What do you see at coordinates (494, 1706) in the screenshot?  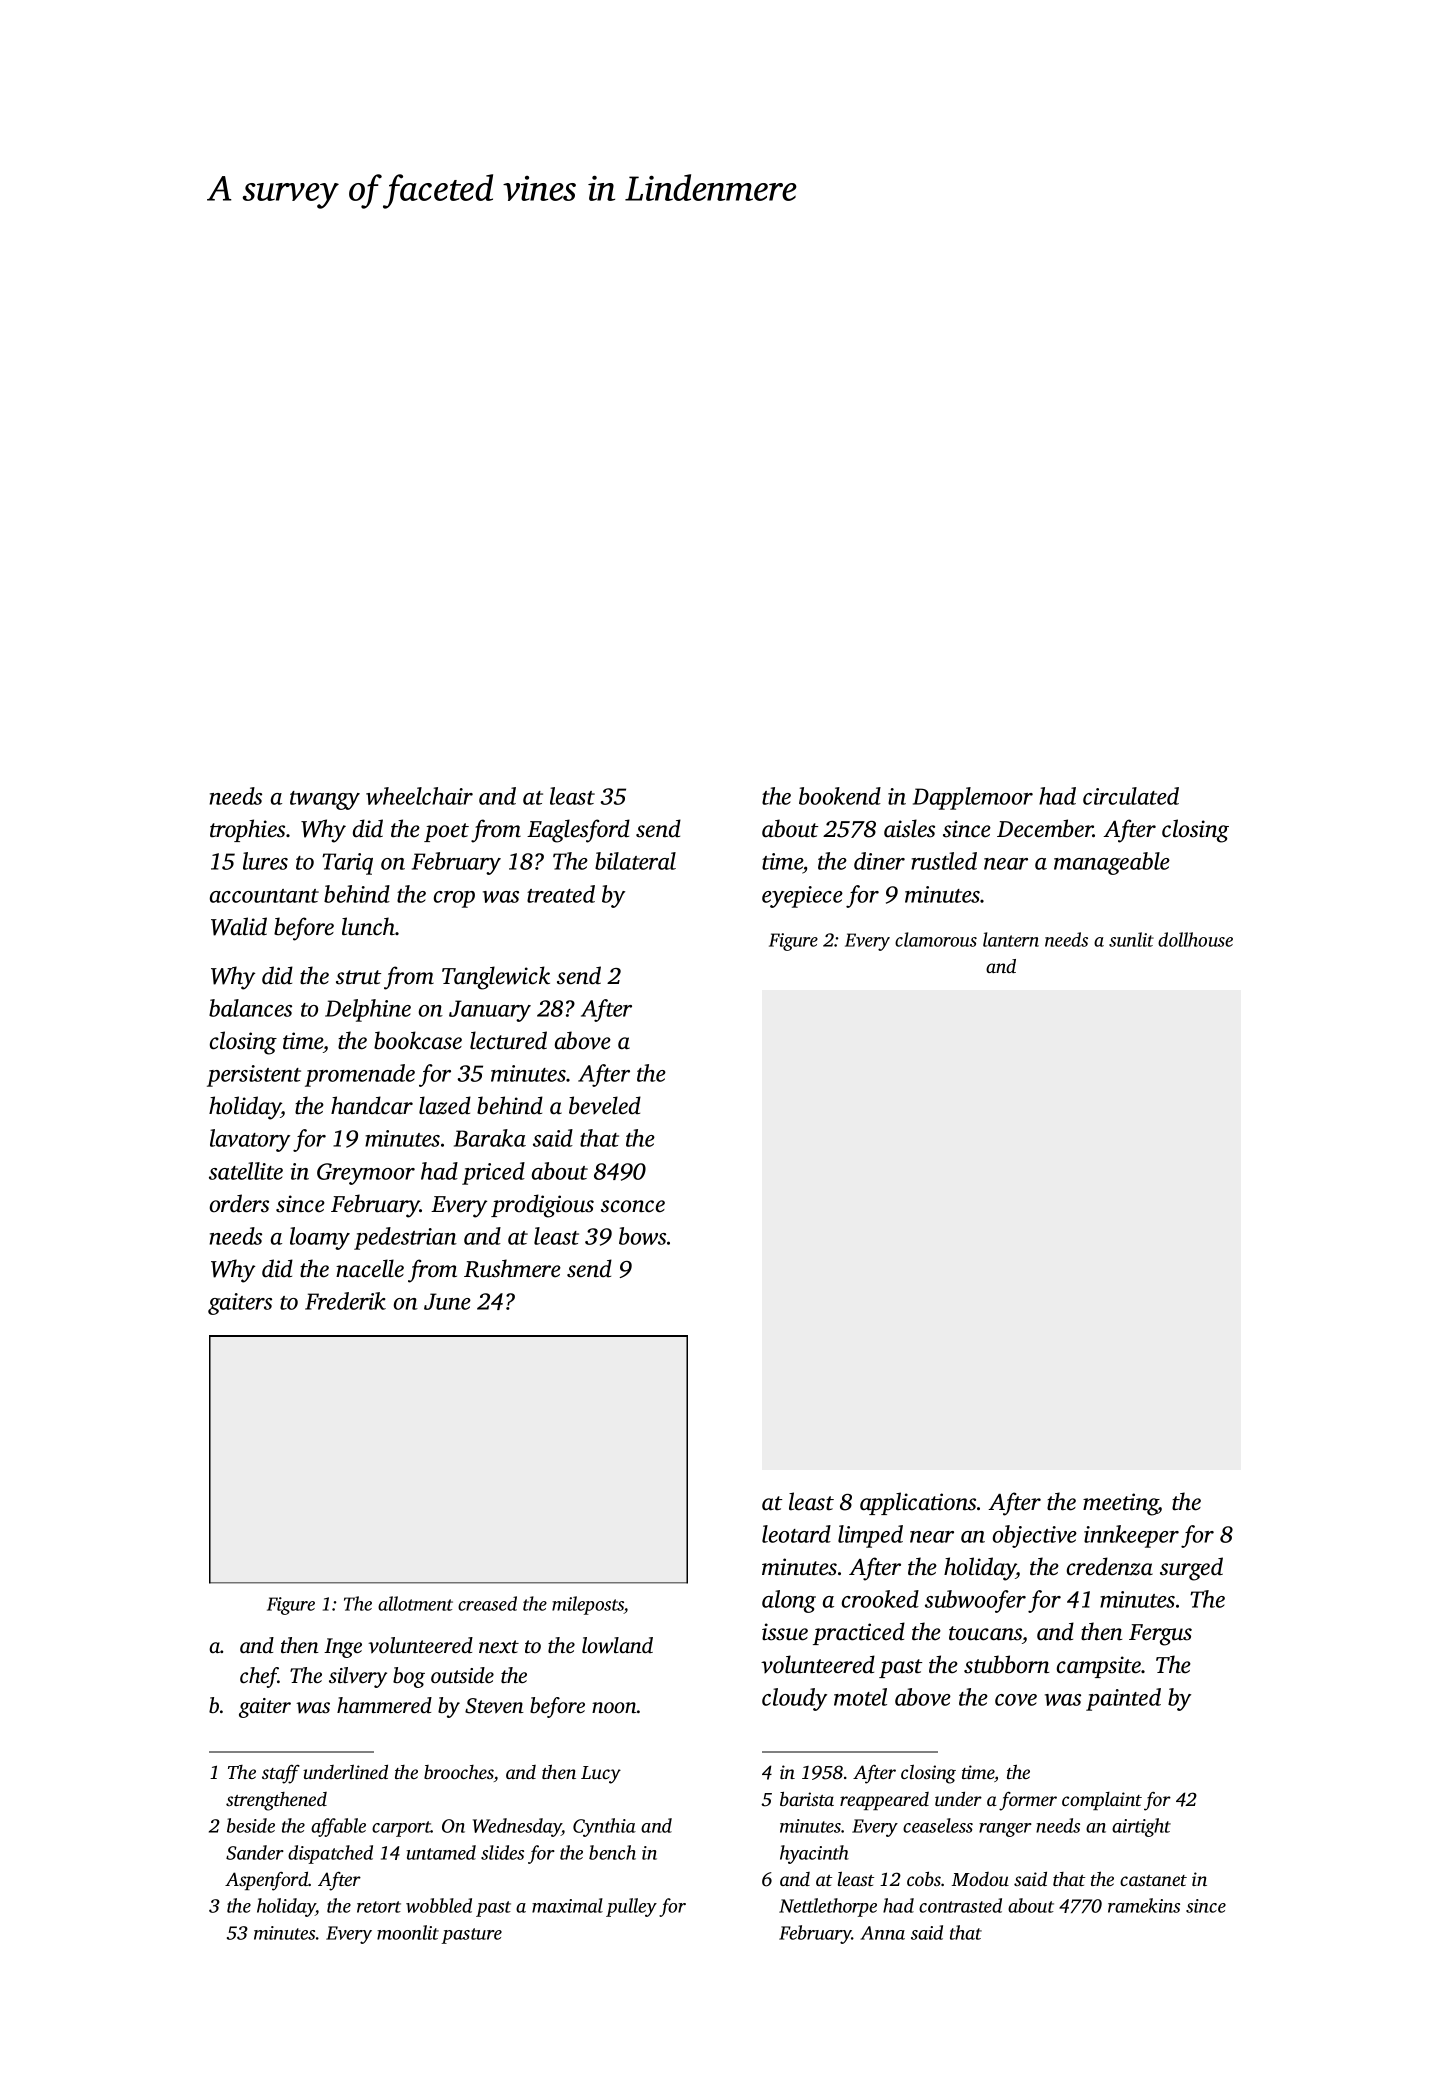 I see `Steven` at bounding box center [494, 1706].
